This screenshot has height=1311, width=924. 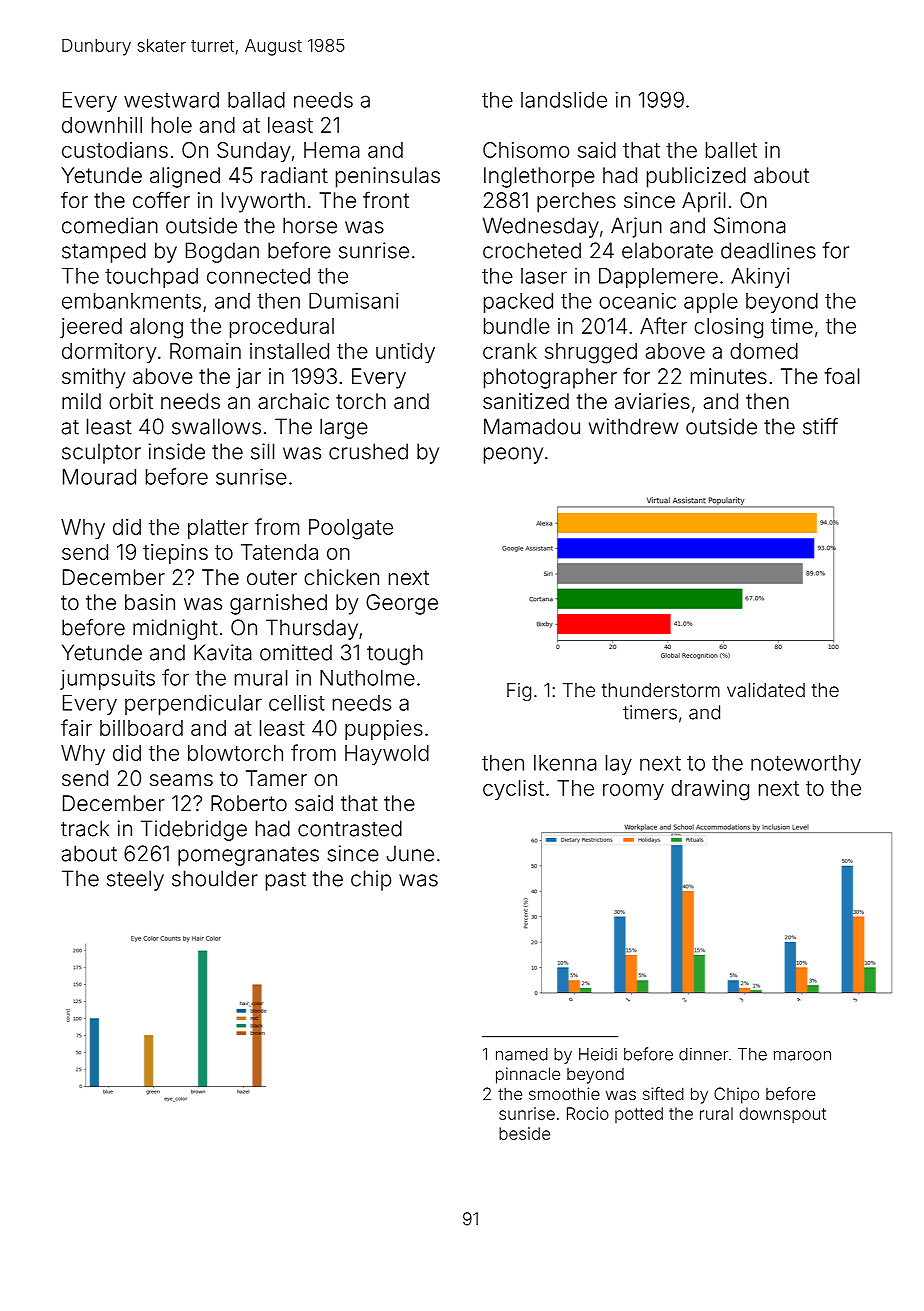 I want to click on cyclist, so click(x=513, y=790).
